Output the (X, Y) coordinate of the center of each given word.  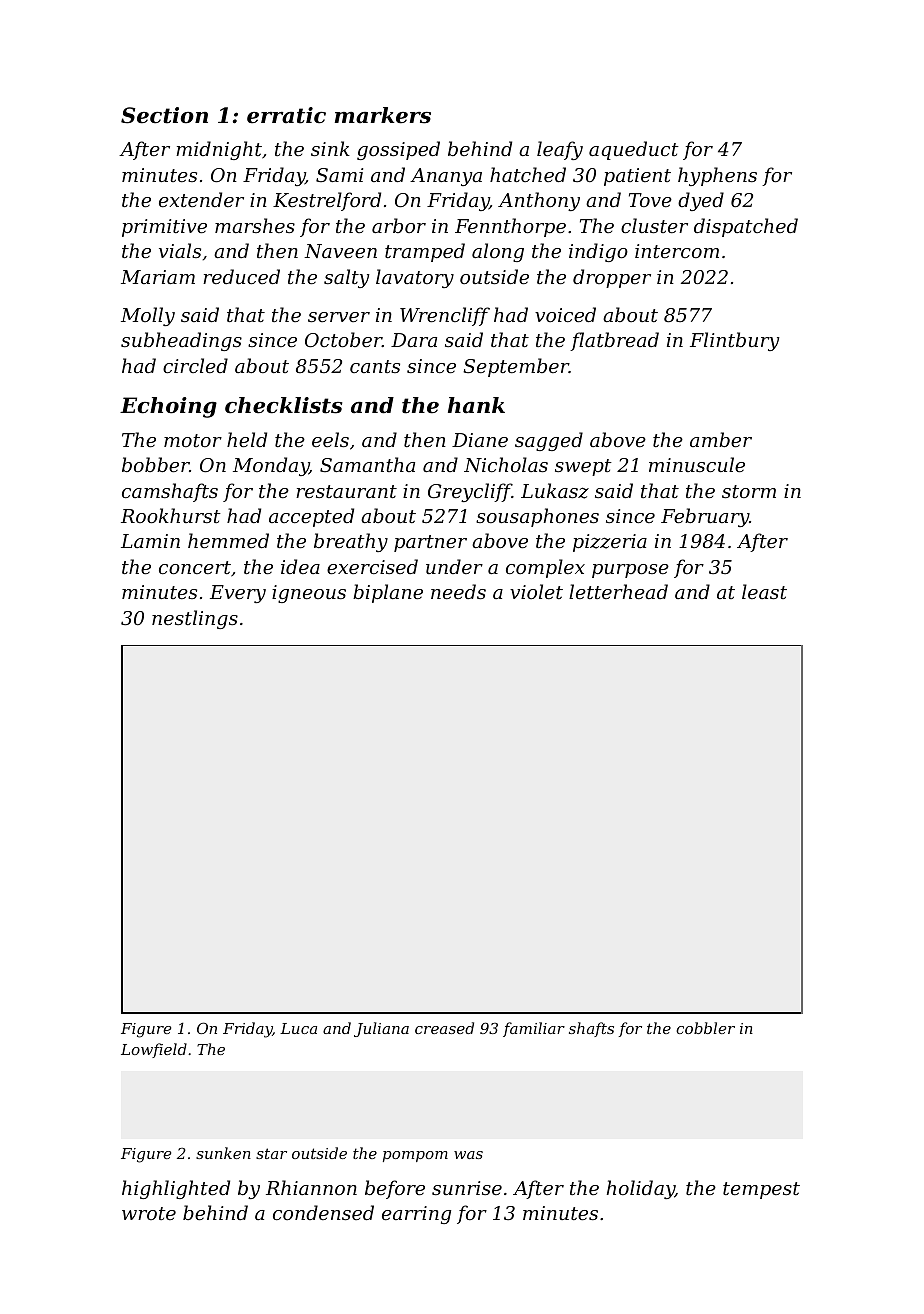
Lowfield (154, 1050)
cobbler (705, 1028)
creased (444, 1028)
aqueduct (634, 150)
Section (164, 115)
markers (383, 115)
